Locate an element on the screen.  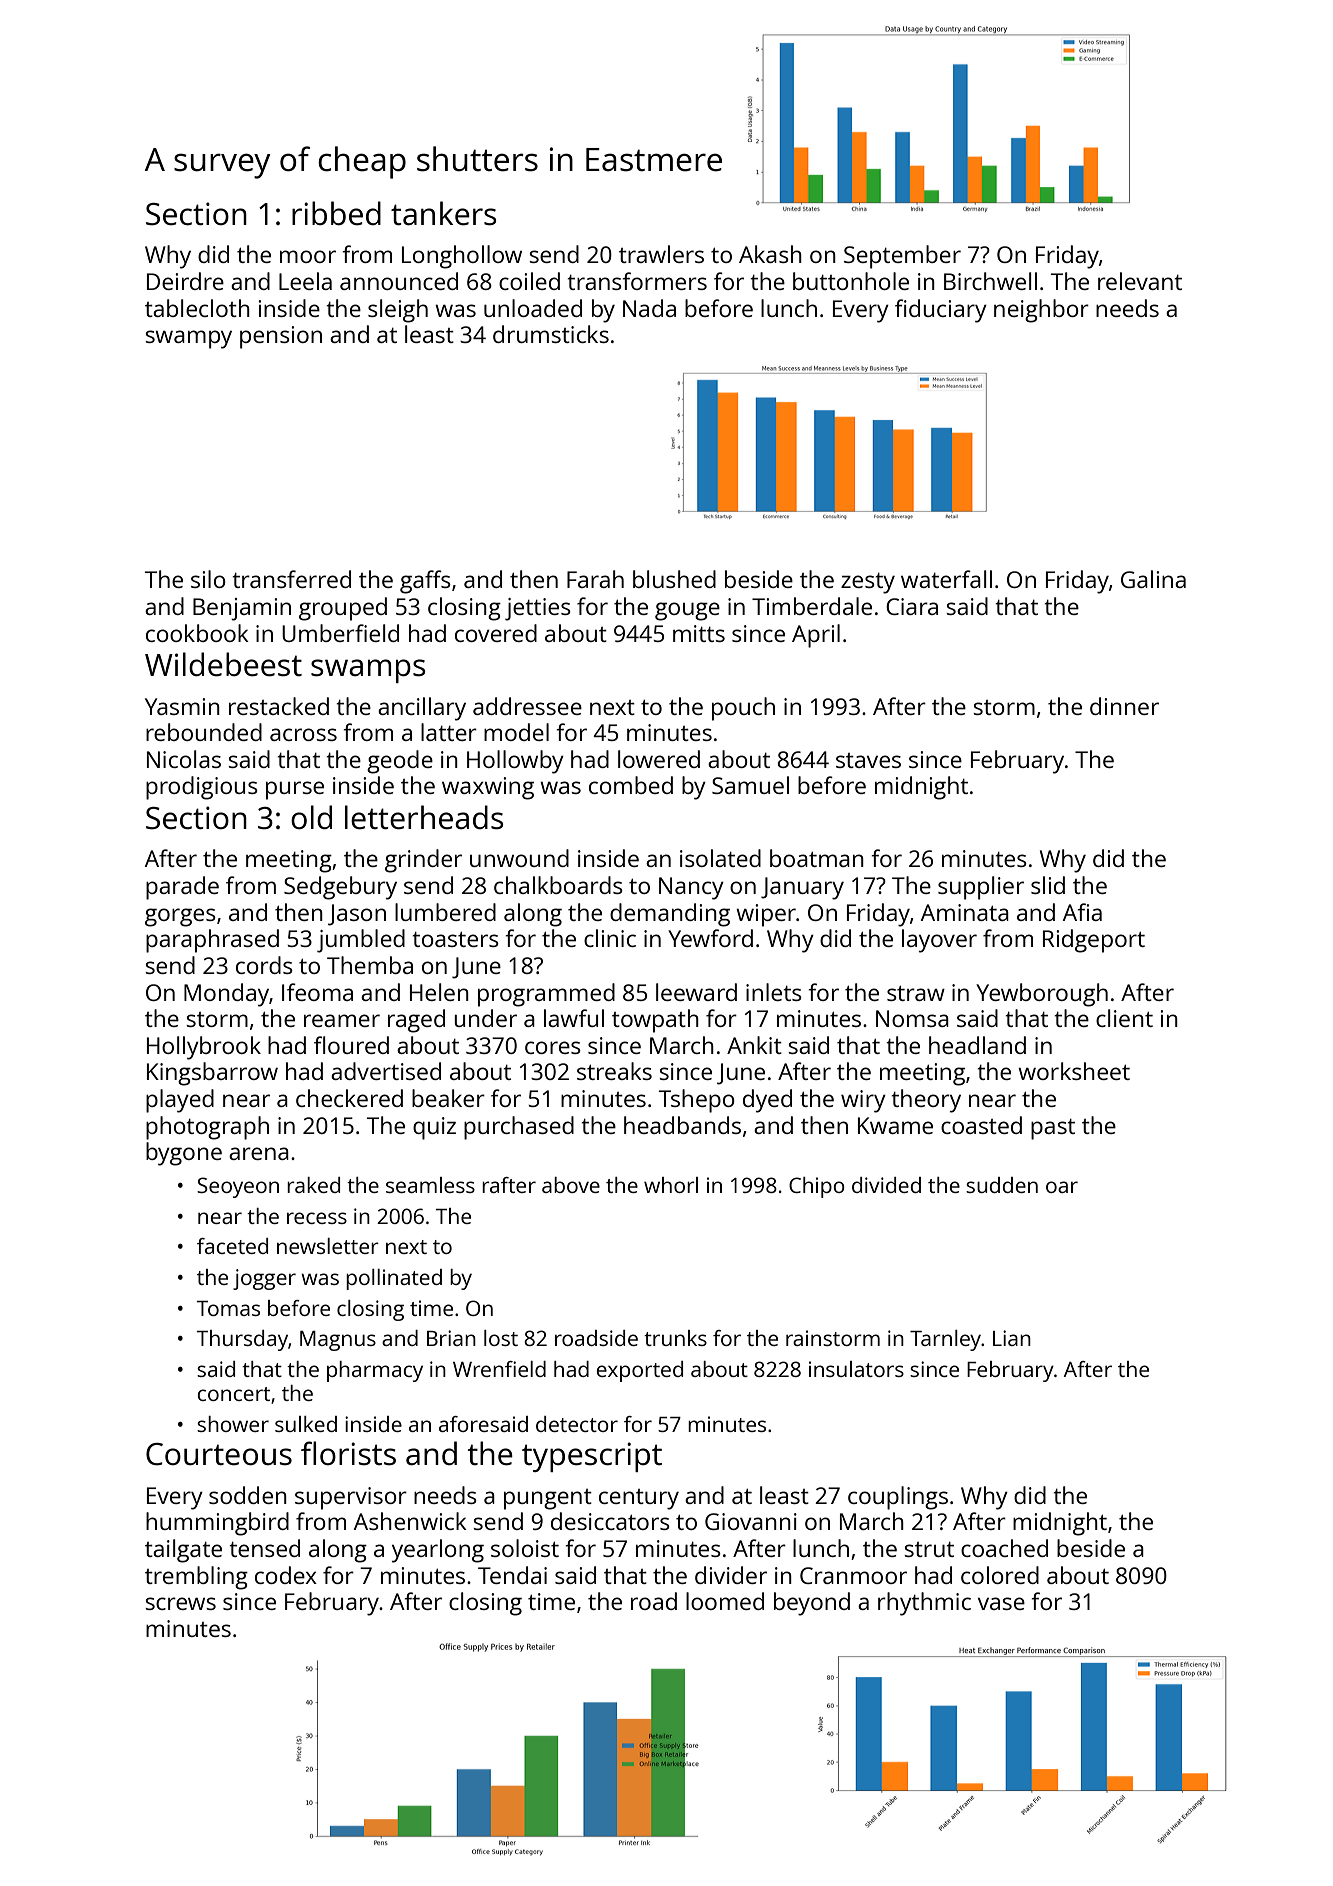
above is located at coordinates (571, 1185).
